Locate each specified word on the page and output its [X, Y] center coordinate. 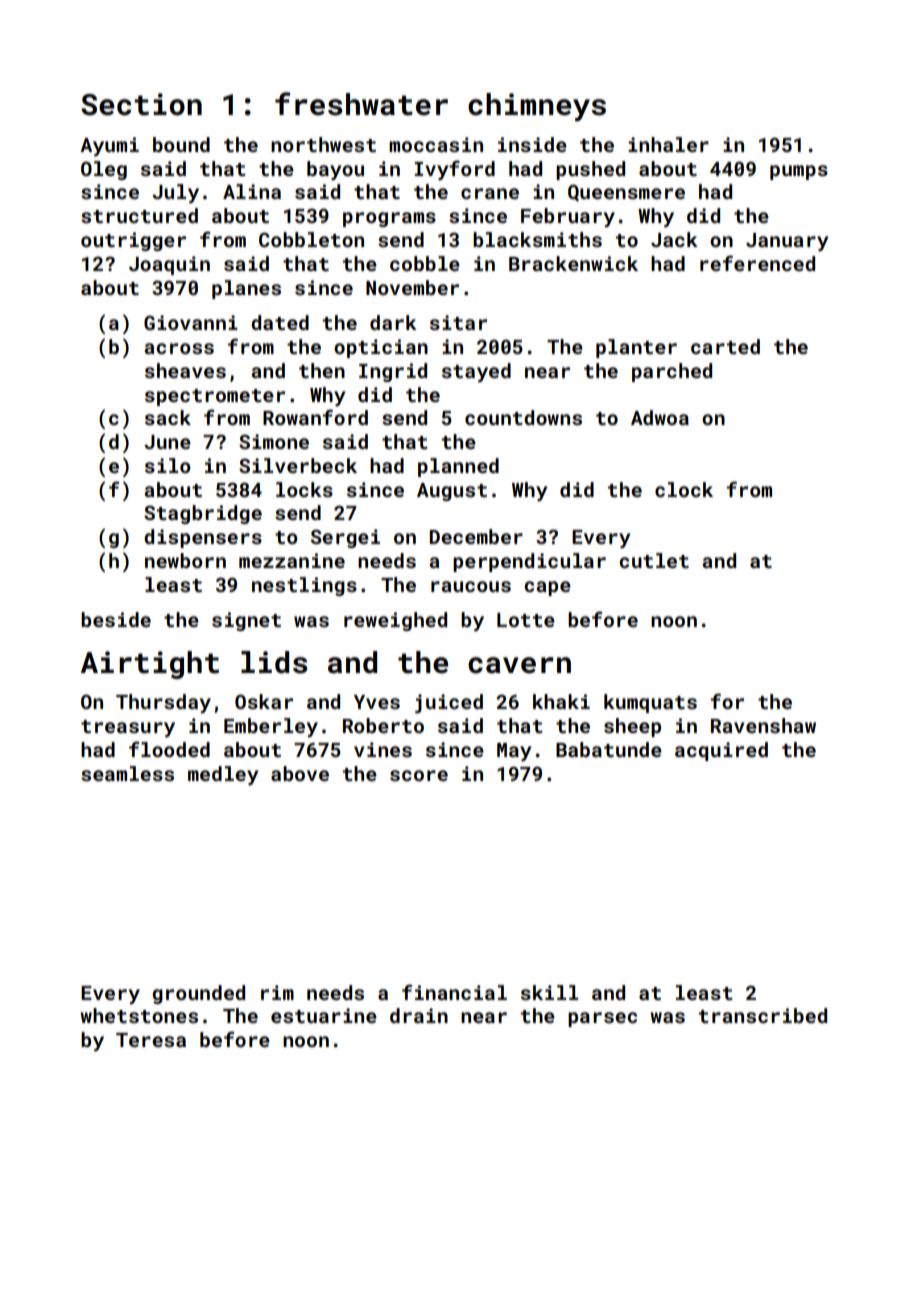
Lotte [526, 620]
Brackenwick [573, 263]
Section [141, 104]
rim [277, 992]
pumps [799, 172]
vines [383, 749]
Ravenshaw [763, 725]
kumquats [650, 703]
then [322, 370]
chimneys [537, 107]
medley [223, 775]
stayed [476, 372]
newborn [185, 560]
